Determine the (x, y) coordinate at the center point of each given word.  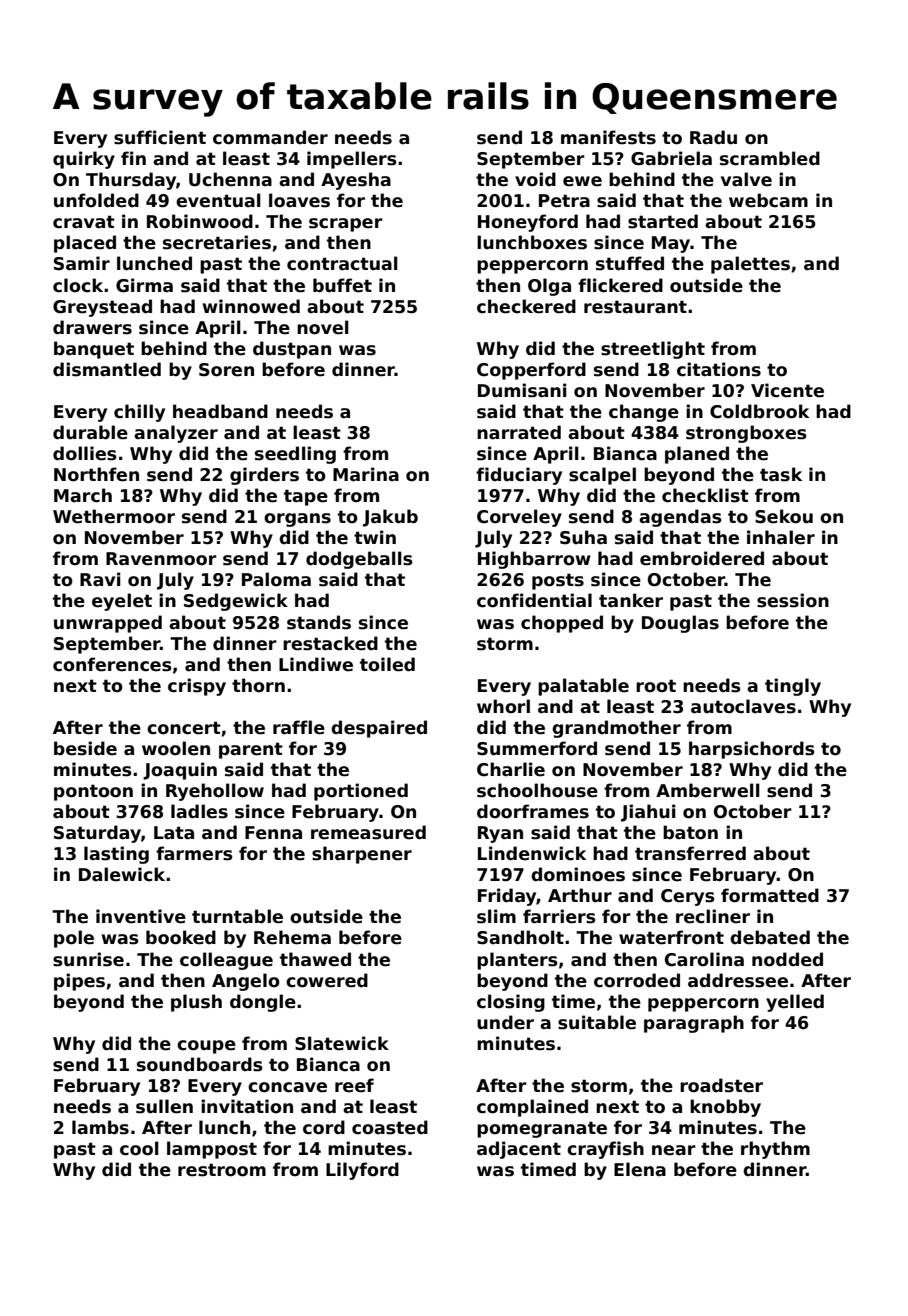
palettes (750, 265)
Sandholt (520, 937)
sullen (164, 1106)
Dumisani (522, 390)
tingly (793, 687)
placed (85, 244)
